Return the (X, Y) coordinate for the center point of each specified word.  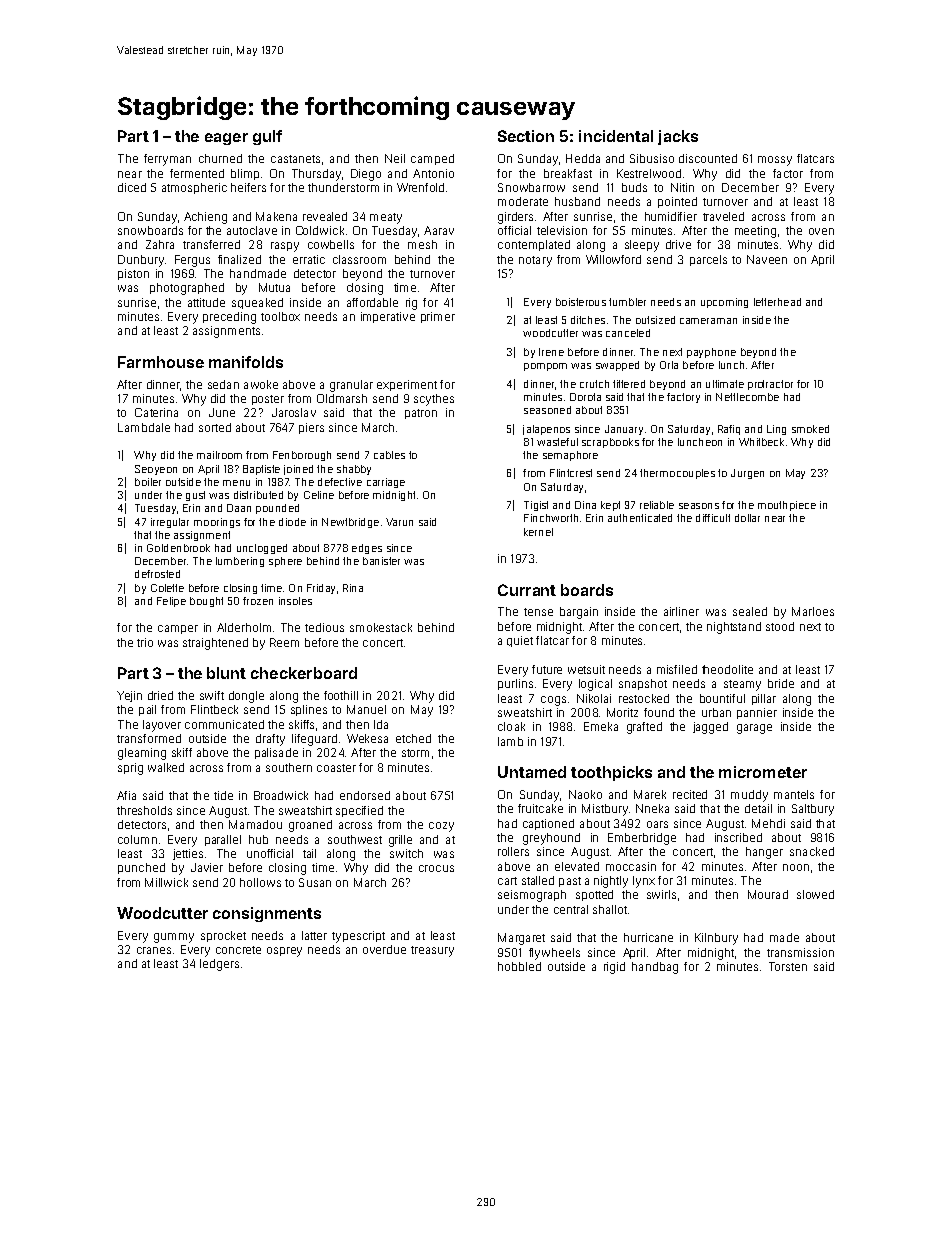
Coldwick (320, 230)
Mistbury (605, 810)
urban (716, 712)
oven (821, 231)
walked (166, 767)
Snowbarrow (531, 187)
